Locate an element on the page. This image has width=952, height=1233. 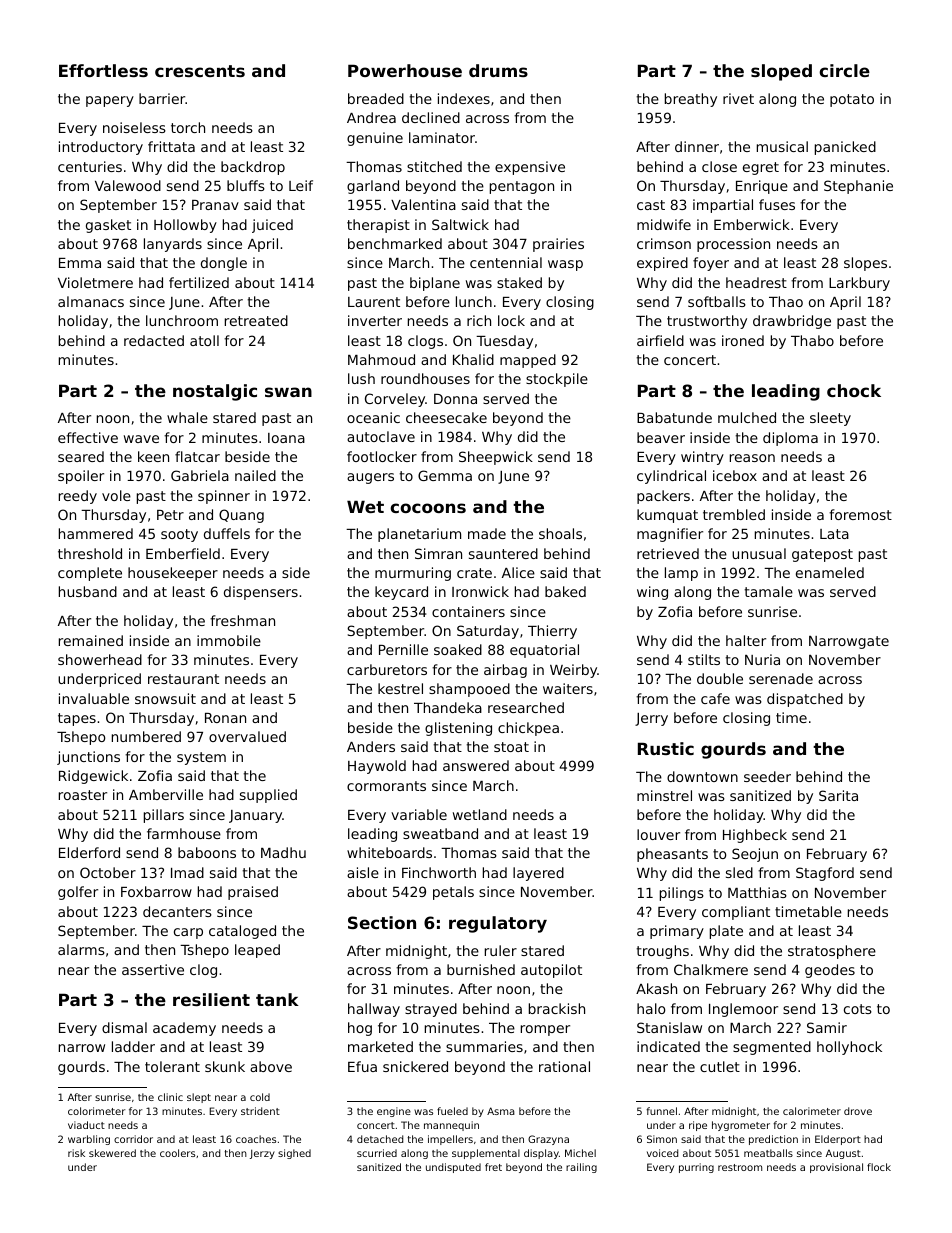
glistening is located at coordinates (458, 729).
